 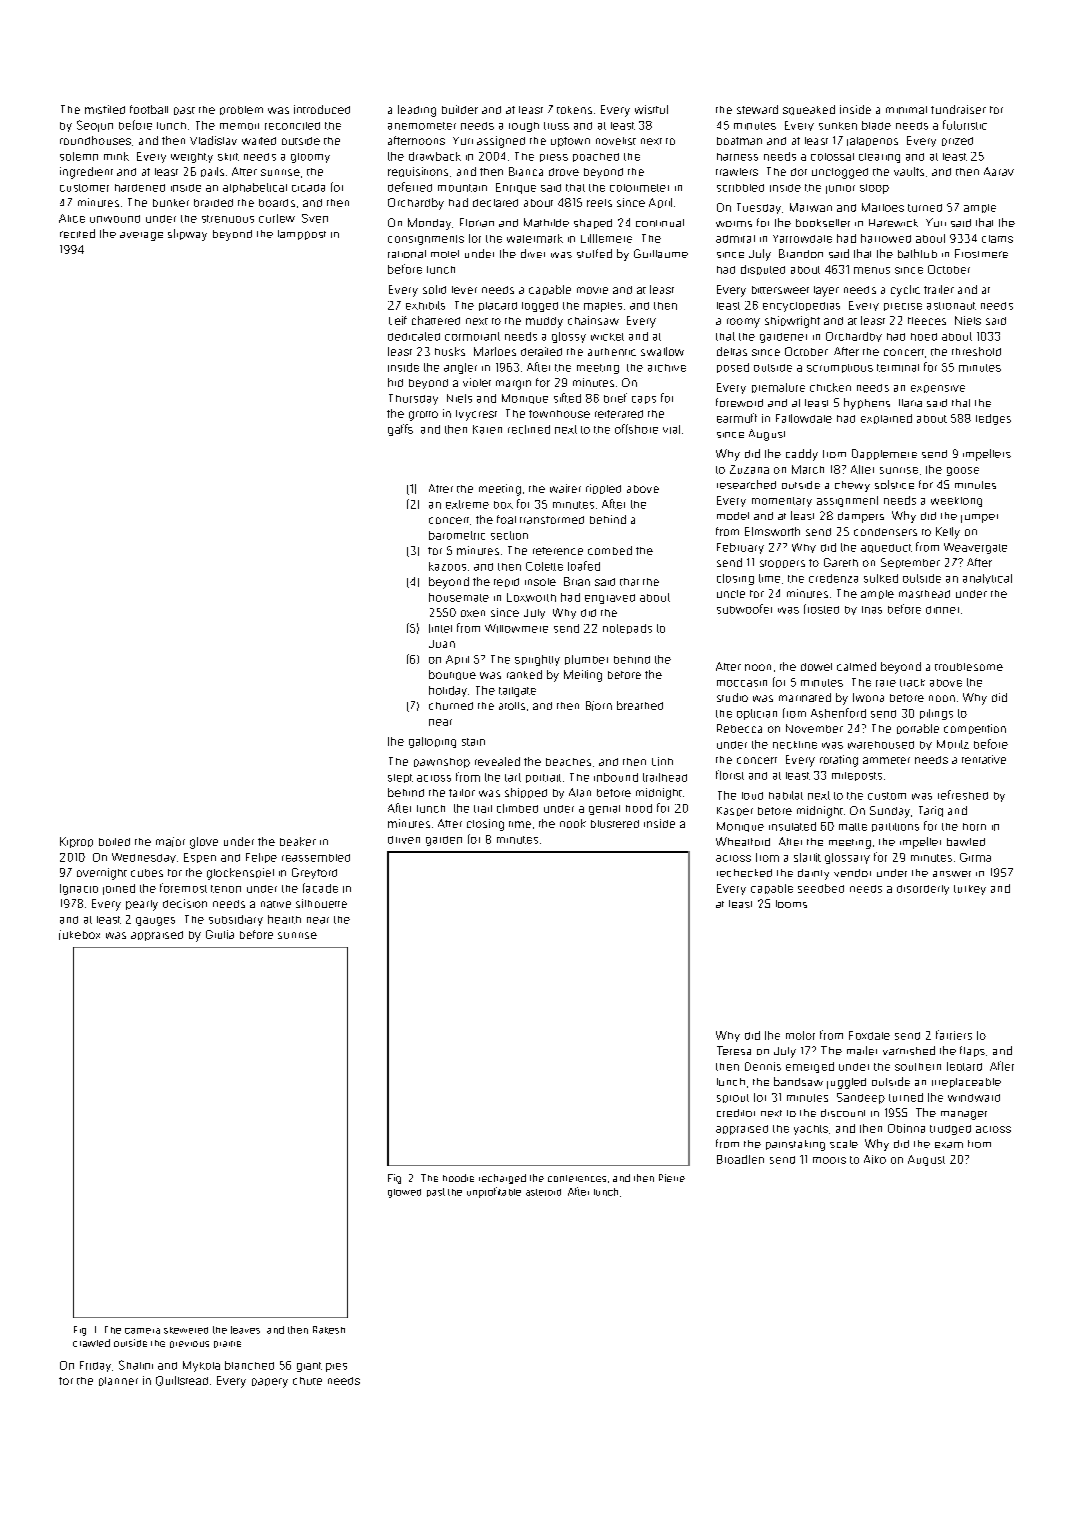 I want to click on slipway, so click(x=187, y=235).
